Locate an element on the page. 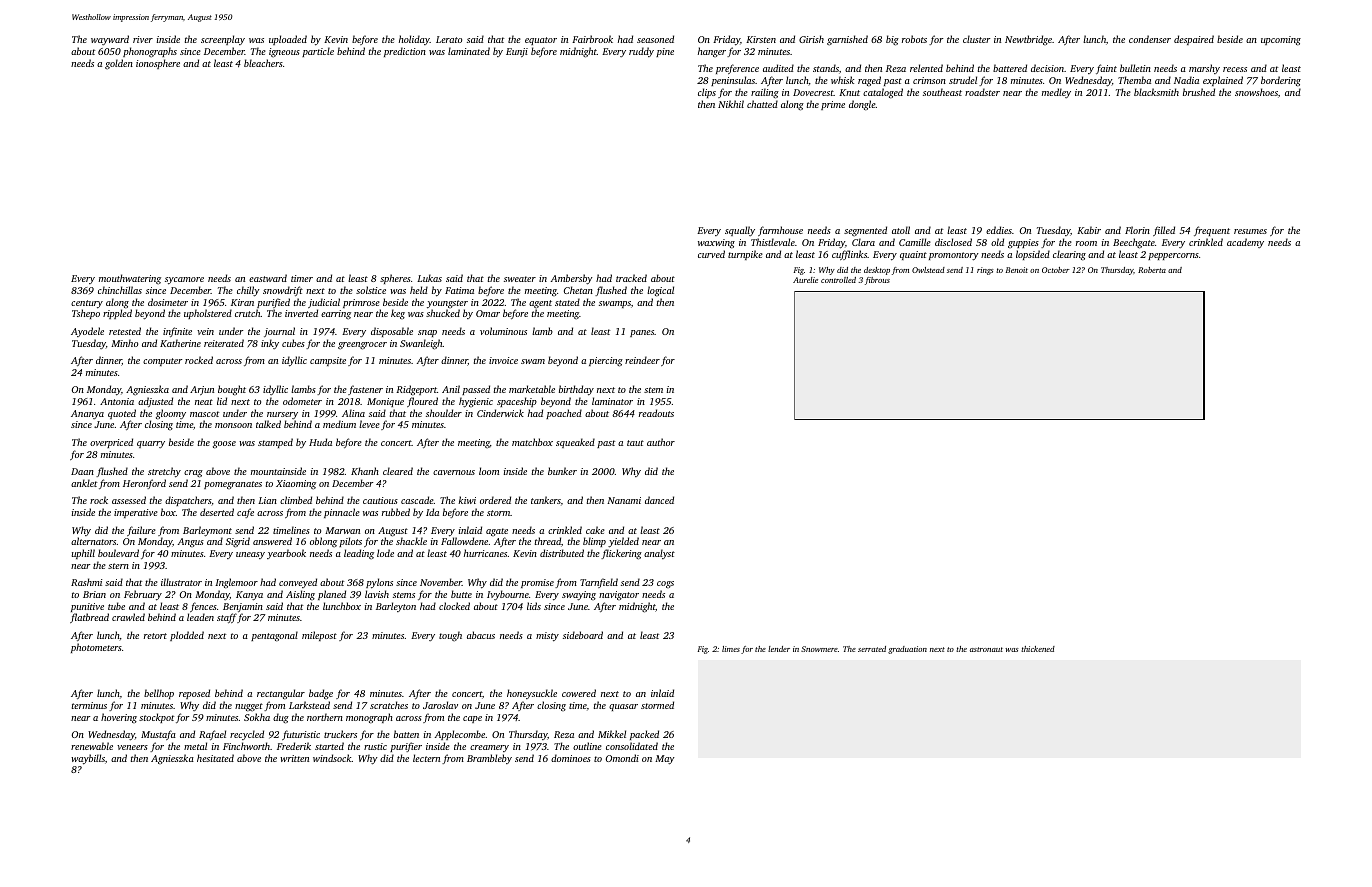  thickened is located at coordinates (1038, 649).
